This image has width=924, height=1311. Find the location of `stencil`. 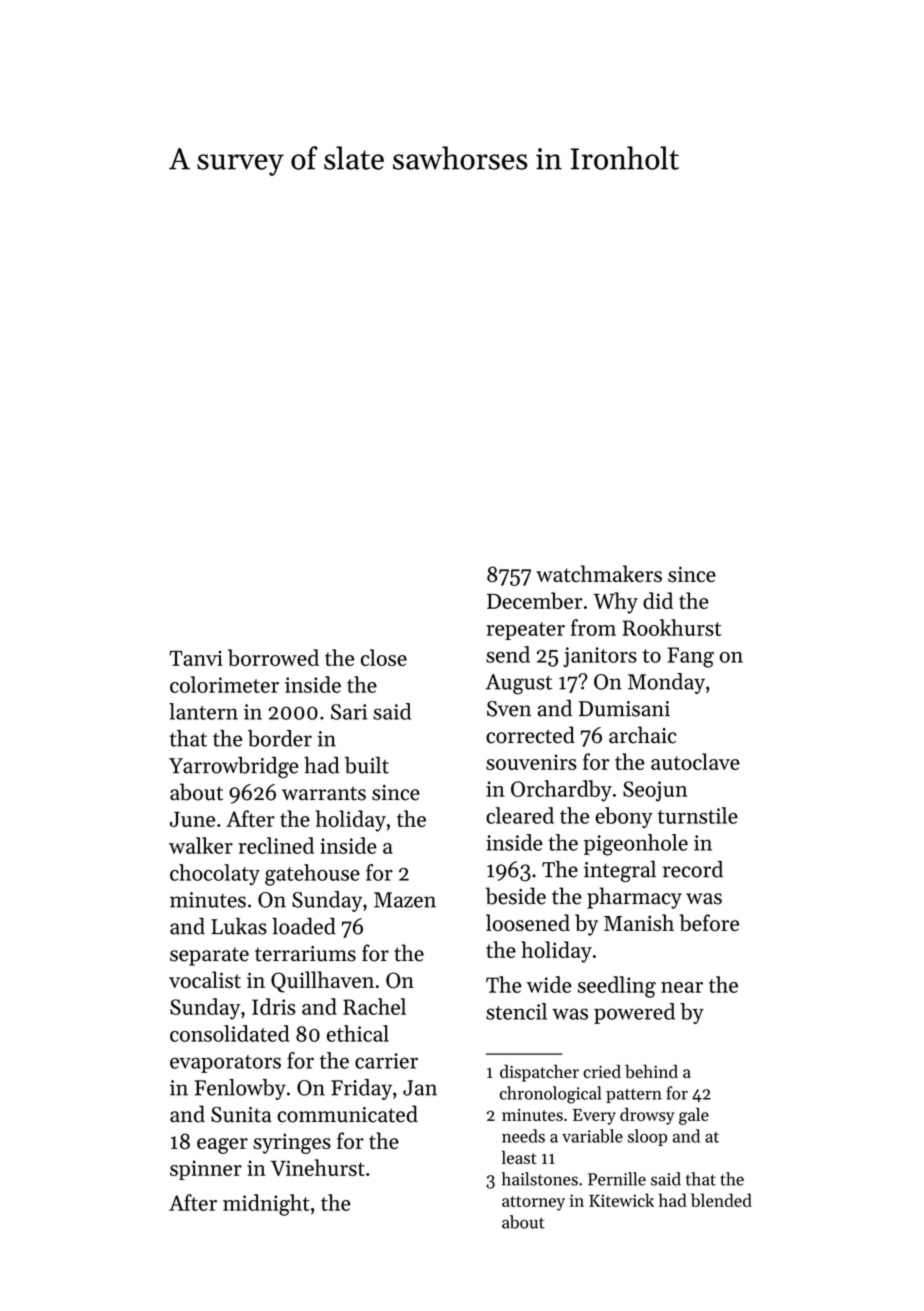

stencil is located at coordinates (516, 1011).
